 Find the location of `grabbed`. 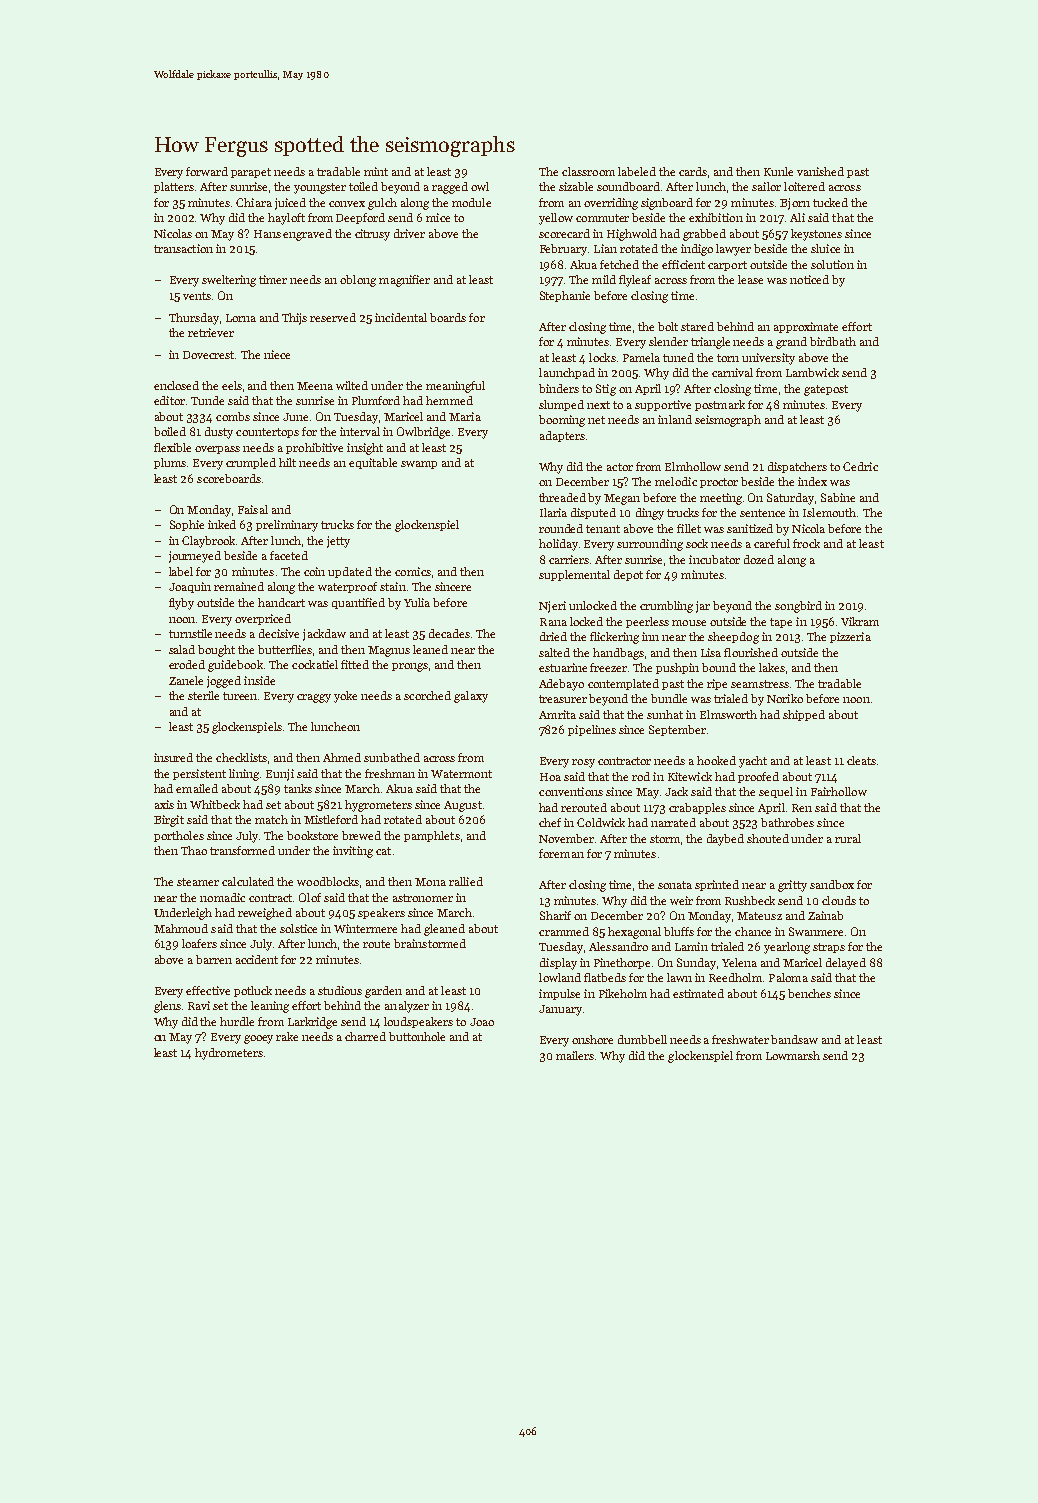

grabbed is located at coordinates (704, 235).
